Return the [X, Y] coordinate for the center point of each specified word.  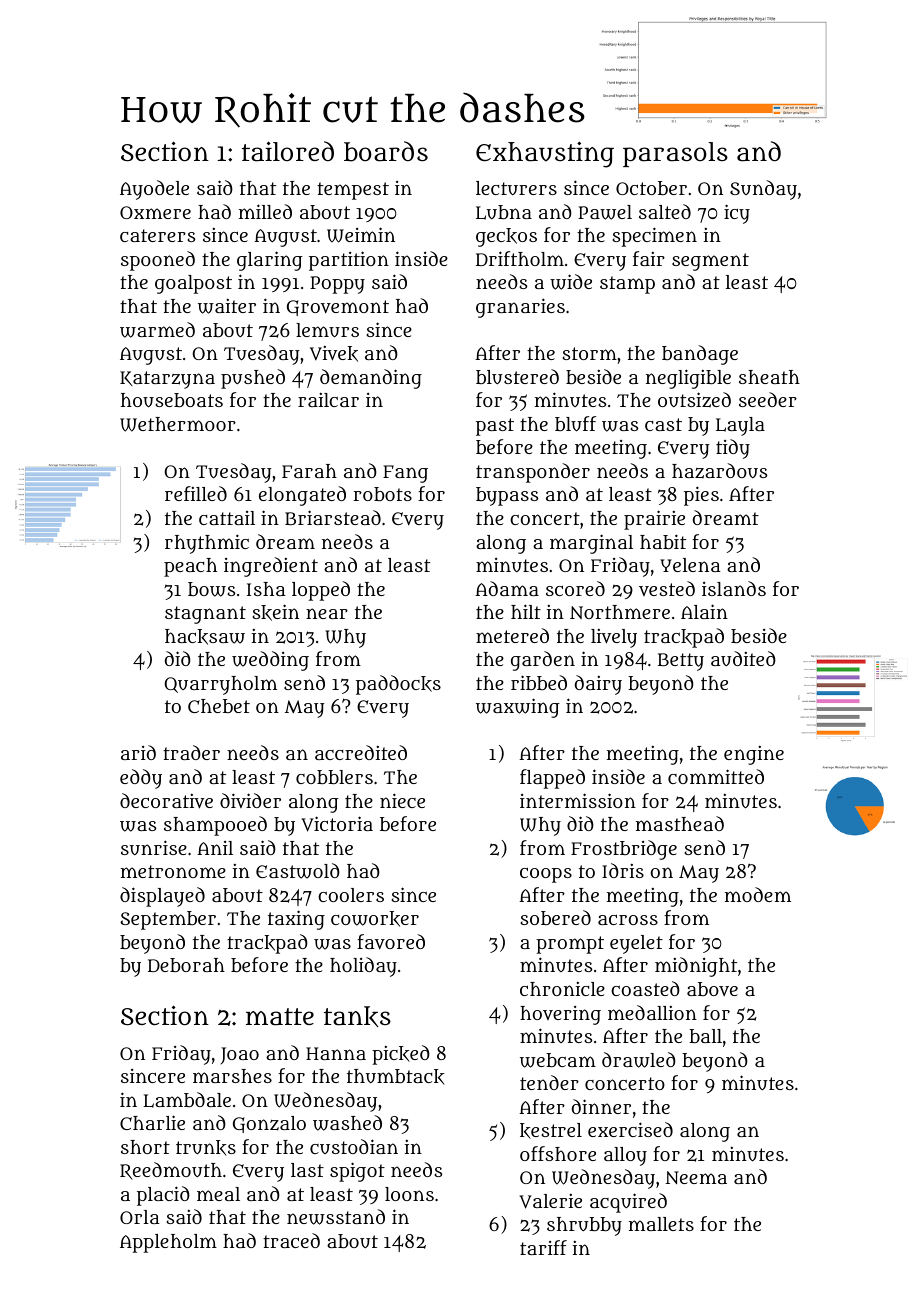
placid [163, 1196]
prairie [654, 520]
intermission [578, 800]
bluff [575, 424]
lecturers [516, 188]
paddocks [398, 685]
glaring [270, 261]
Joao [240, 1055]
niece [402, 800]
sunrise [154, 847]
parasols [675, 154]
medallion [652, 1012]
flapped [552, 779]
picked [401, 1055]
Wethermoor [178, 424]
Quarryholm [220, 685]
